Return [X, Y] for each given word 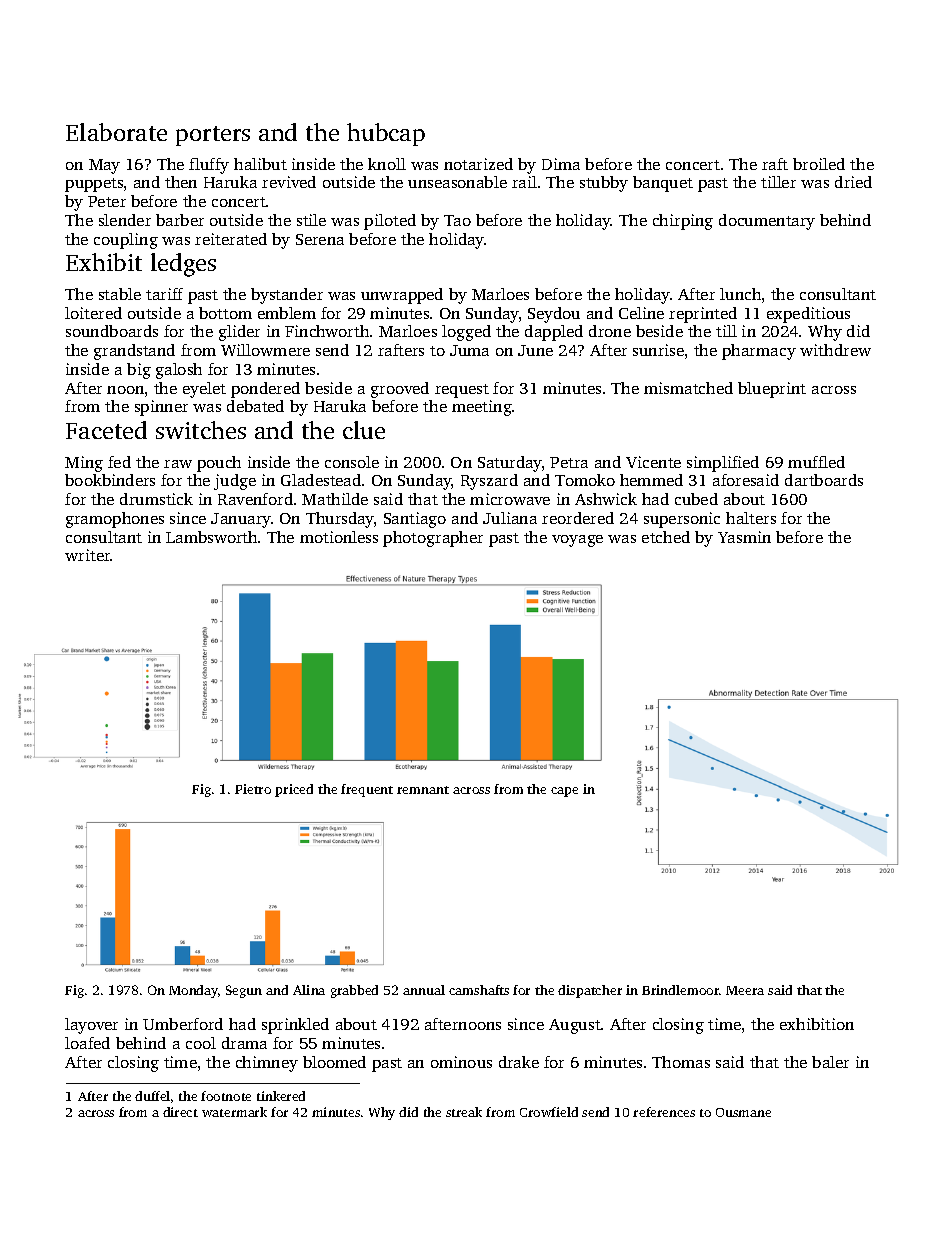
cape [564, 792]
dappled [554, 333]
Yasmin [744, 537]
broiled [819, 164]
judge [235, 482]
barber [180, 220]
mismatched [688, 388]
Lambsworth [211, 537]
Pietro [253, 789]
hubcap [386, 134]
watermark [234, 1112]
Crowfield [549, 1112]
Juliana [510, 518]
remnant [423, 790]
